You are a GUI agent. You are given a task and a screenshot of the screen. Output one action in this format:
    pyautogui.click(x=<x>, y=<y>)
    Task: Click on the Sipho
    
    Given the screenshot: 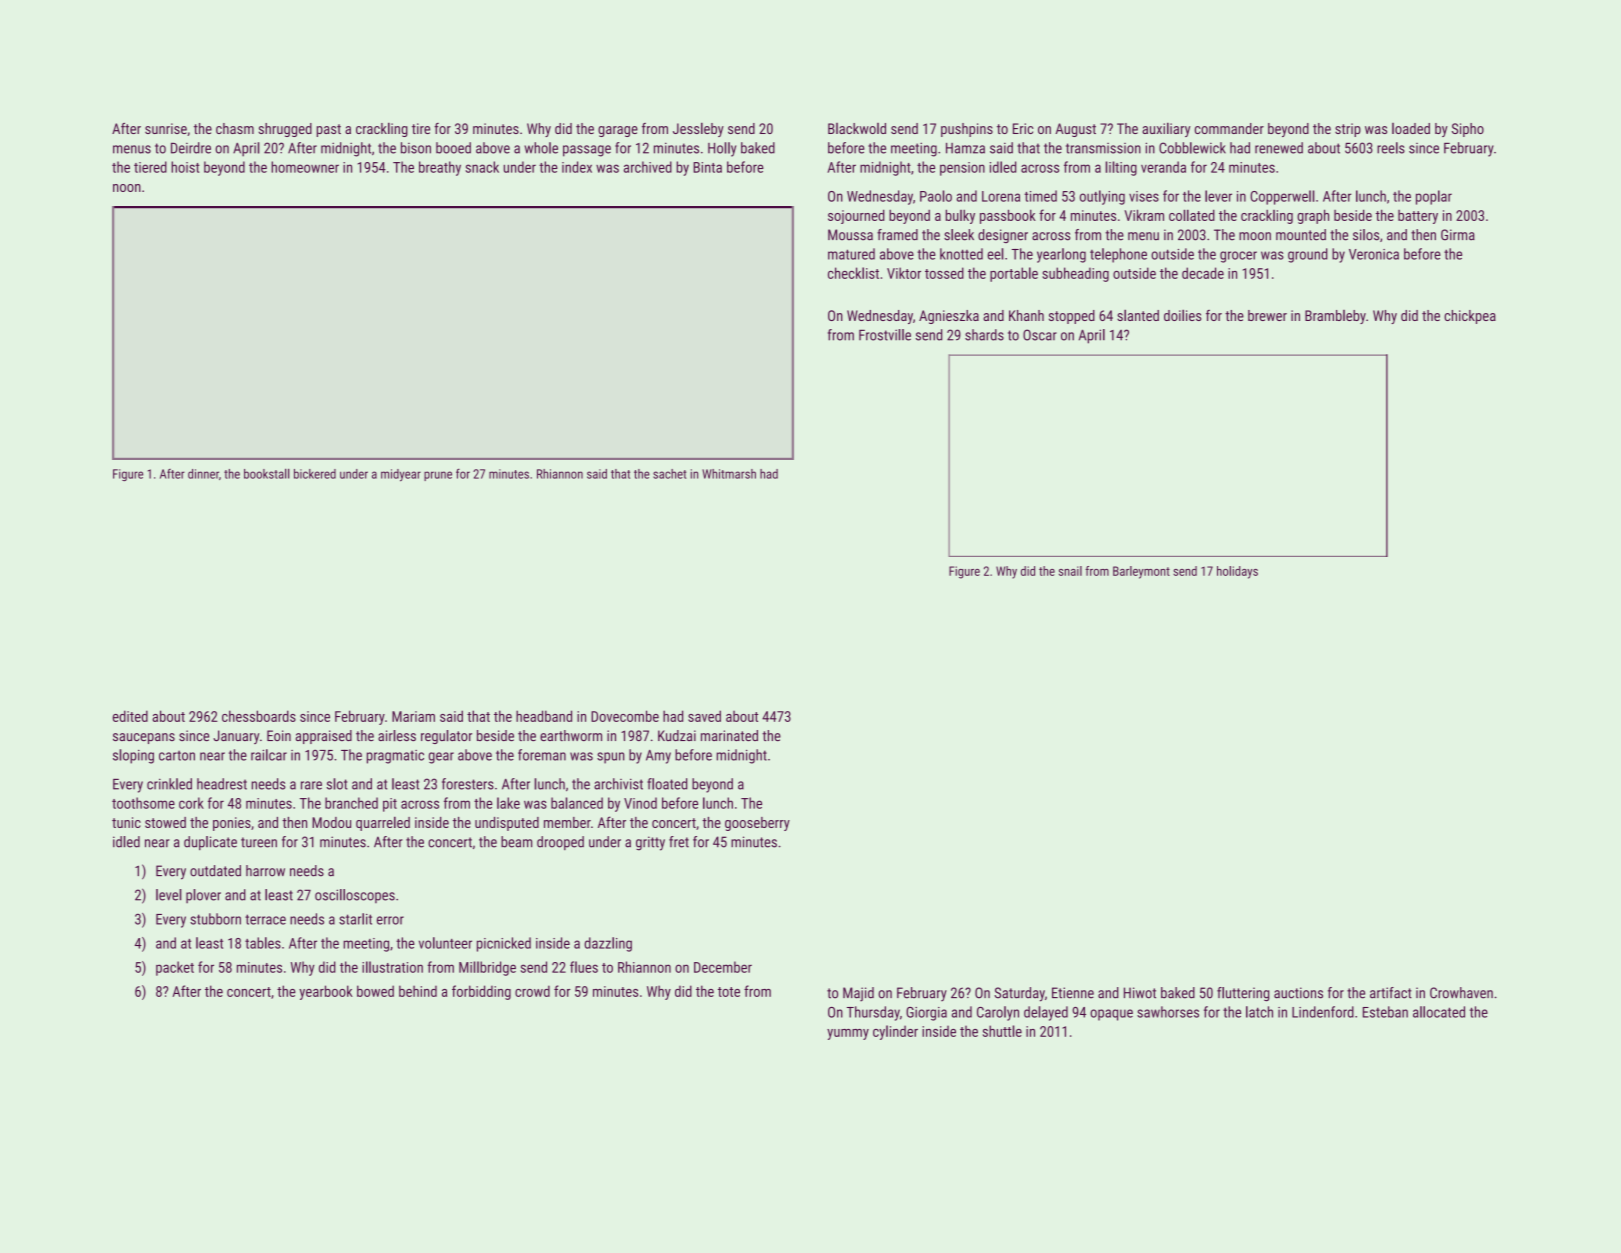 What is the action you would take?
    pyautogui.click(x=1468, y=130)
